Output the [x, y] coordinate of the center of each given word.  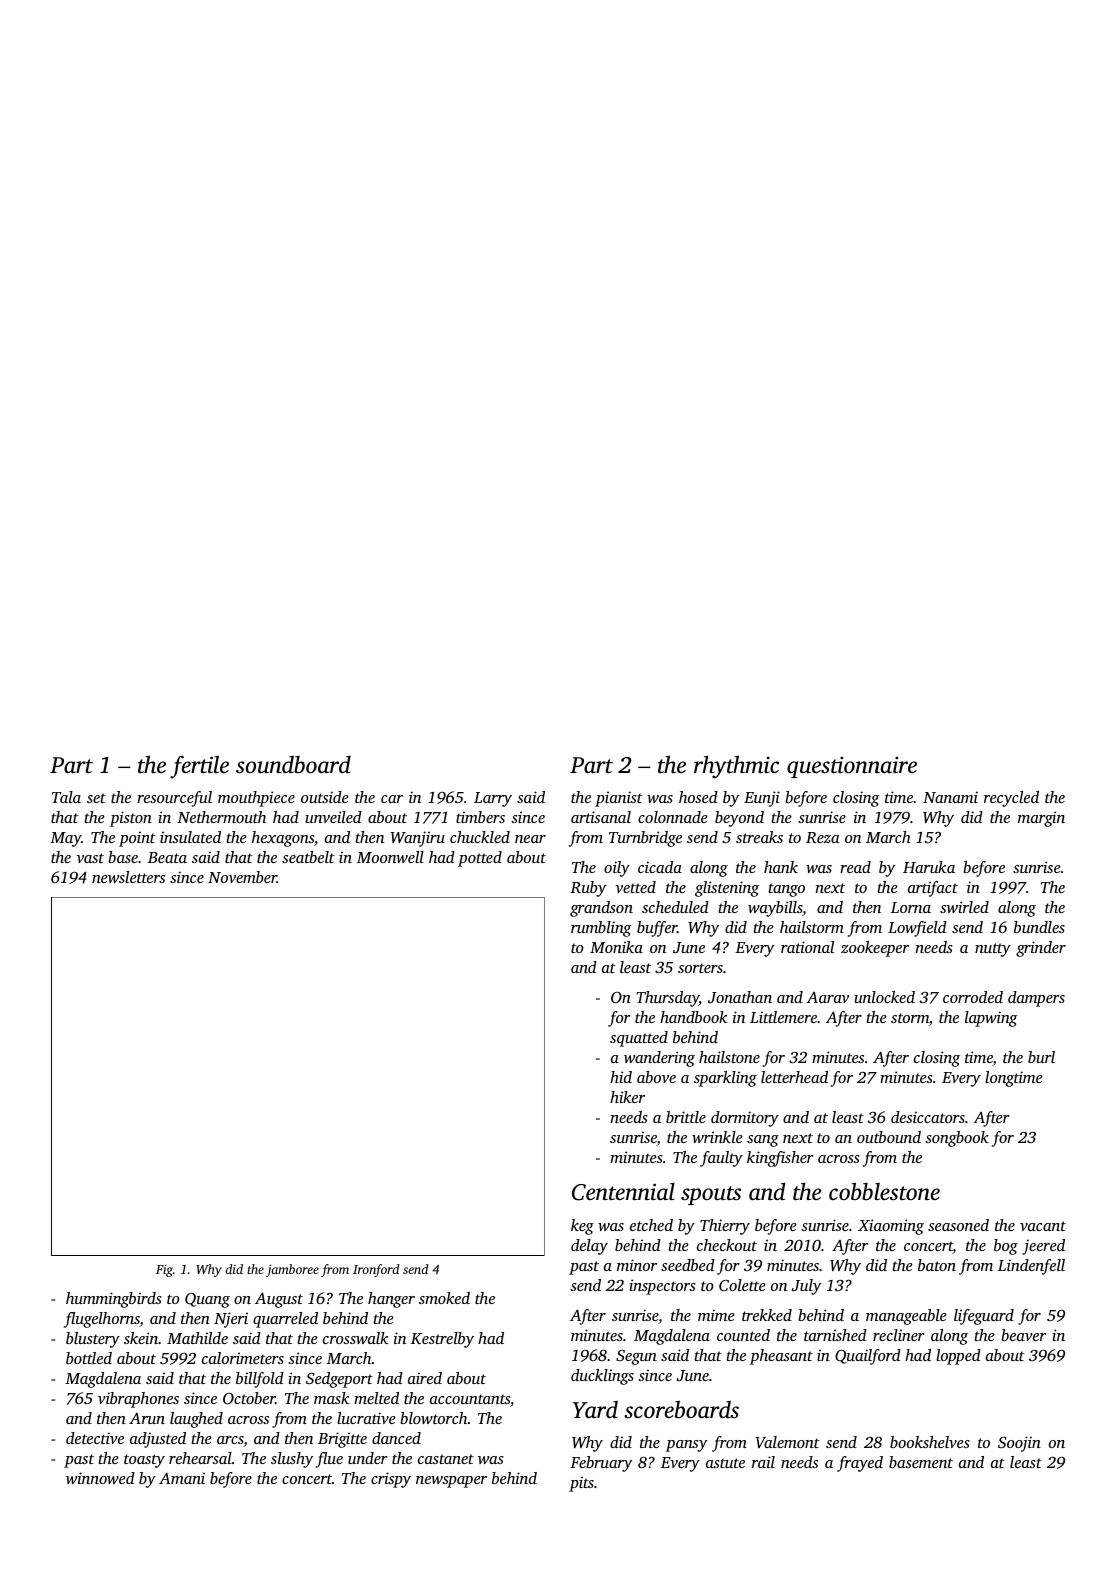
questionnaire [852, 767]
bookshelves [930, 1442]
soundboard [293, 765]
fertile [199, 767]
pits [581, 1484]
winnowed [100, 1478]
